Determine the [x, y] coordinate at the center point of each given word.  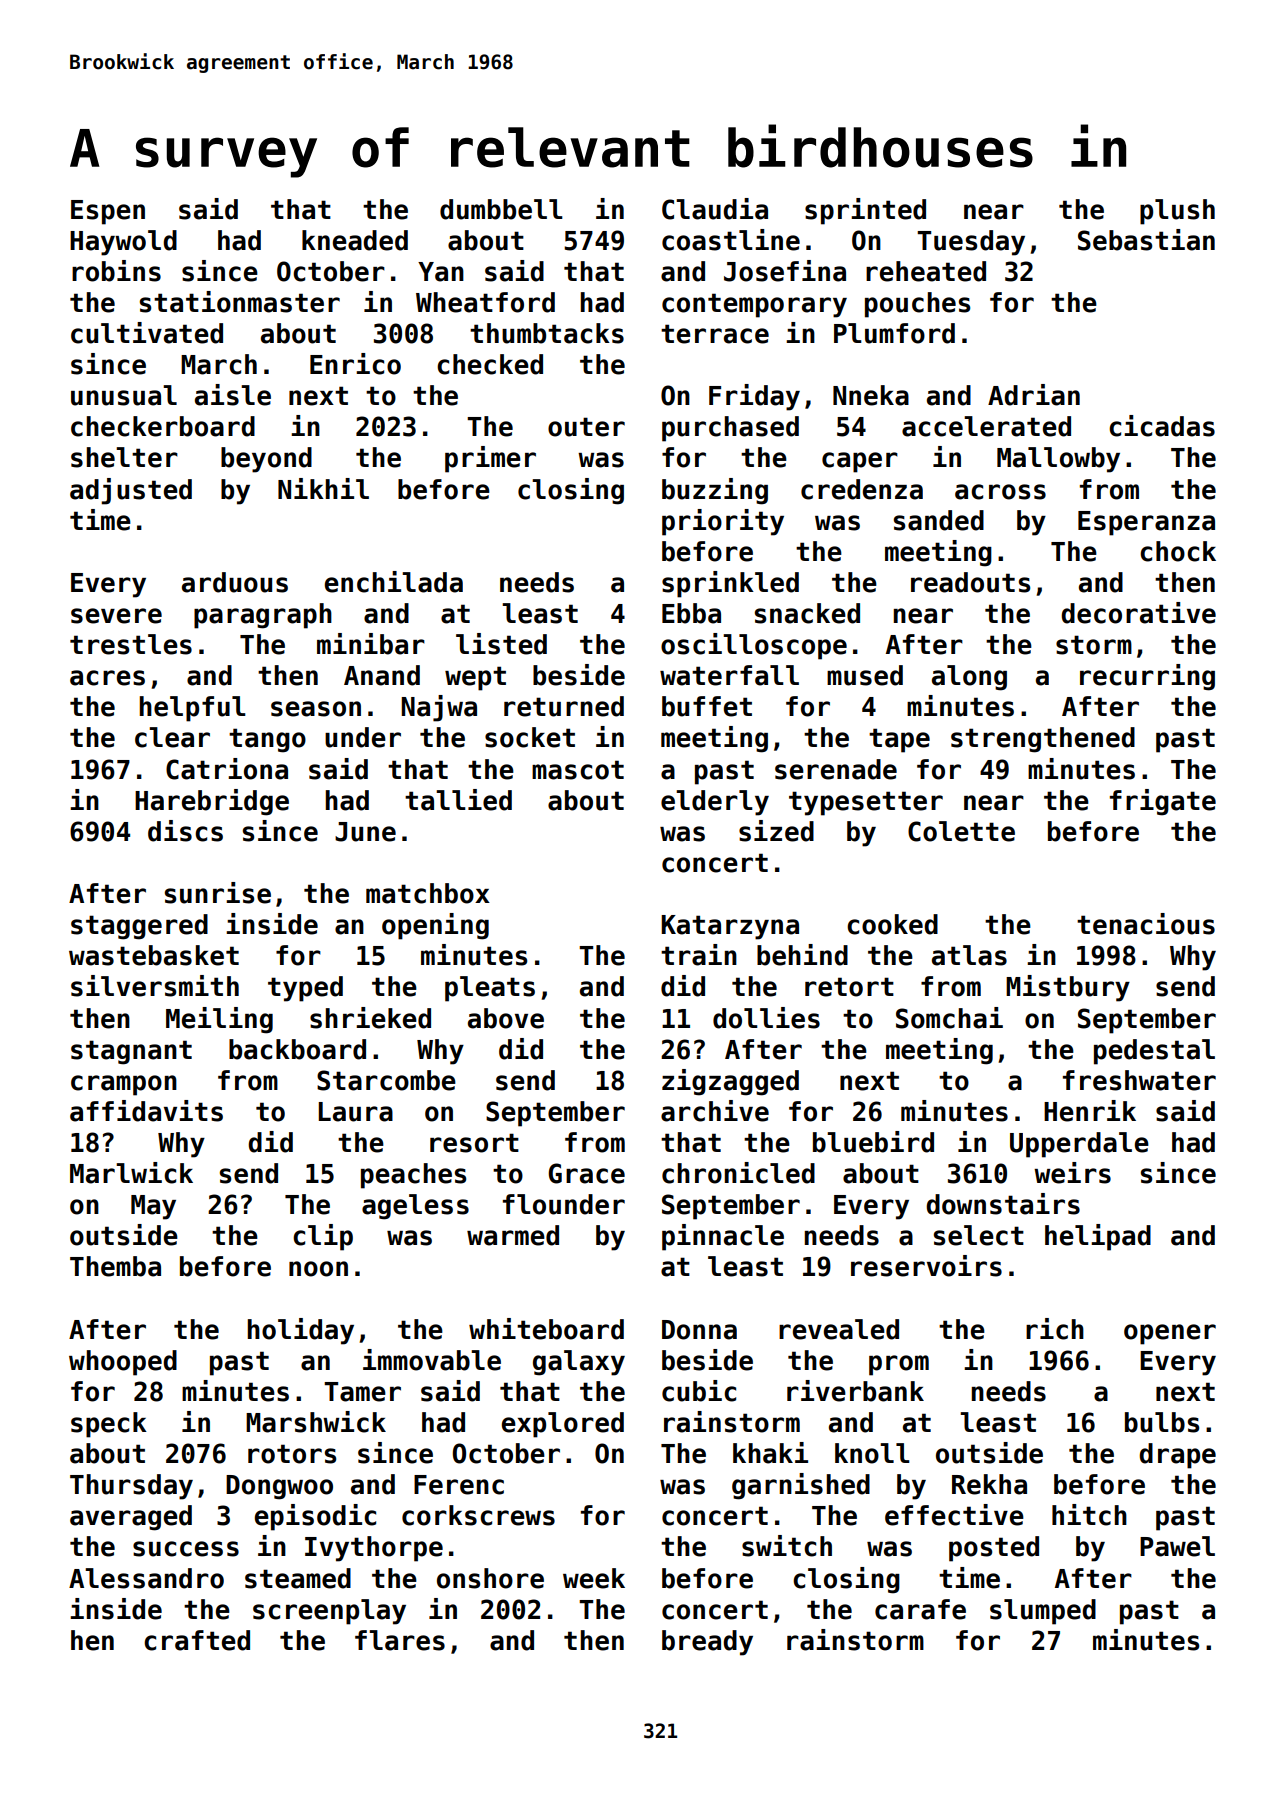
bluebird [873, 1142]
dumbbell [501, 209]
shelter [124, 457]
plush [1177, 212]
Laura [356, 1112]
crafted [197, 1640]
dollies [766, 1018]
